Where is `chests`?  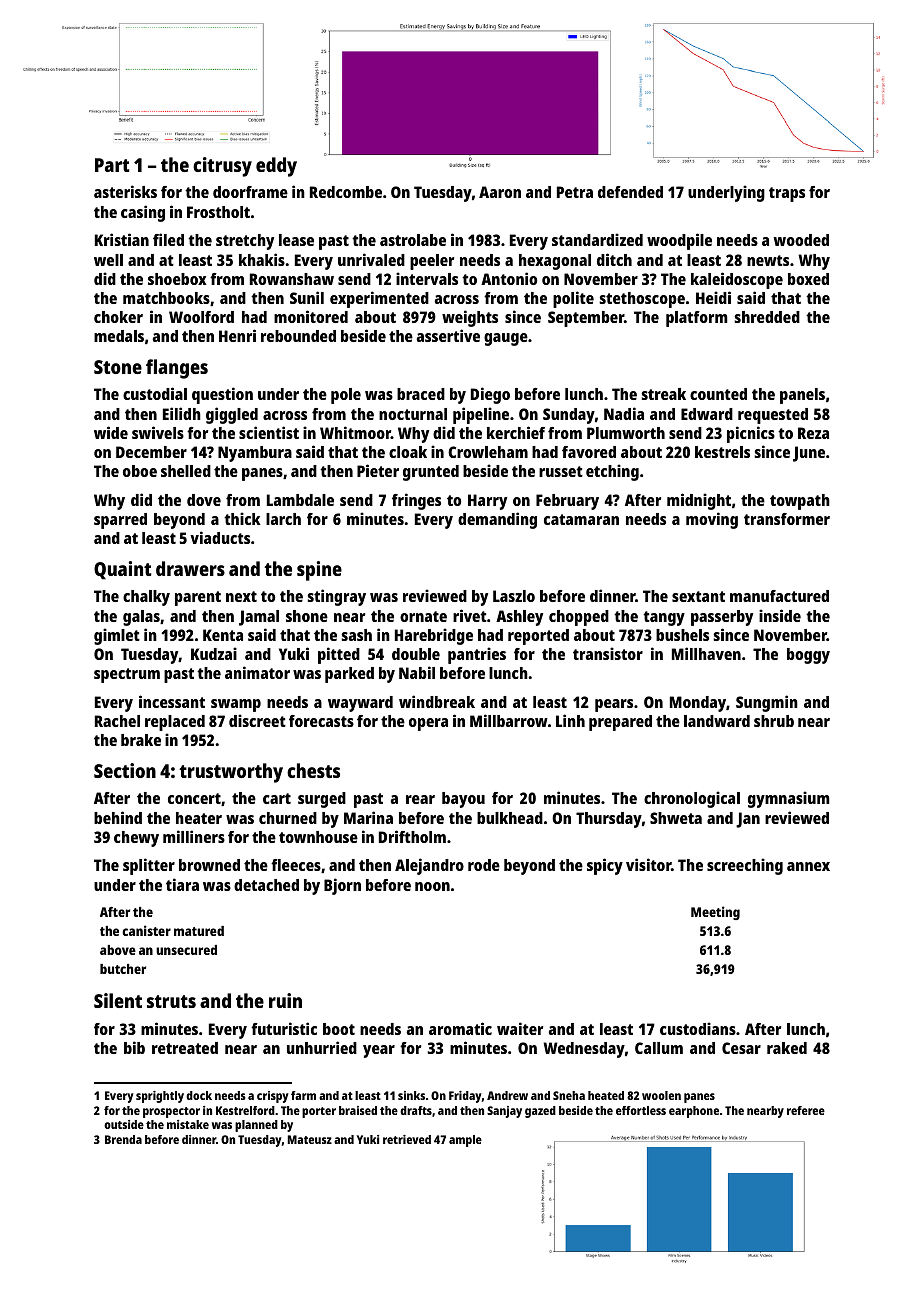 chests is located at coordinates (313, 770).
